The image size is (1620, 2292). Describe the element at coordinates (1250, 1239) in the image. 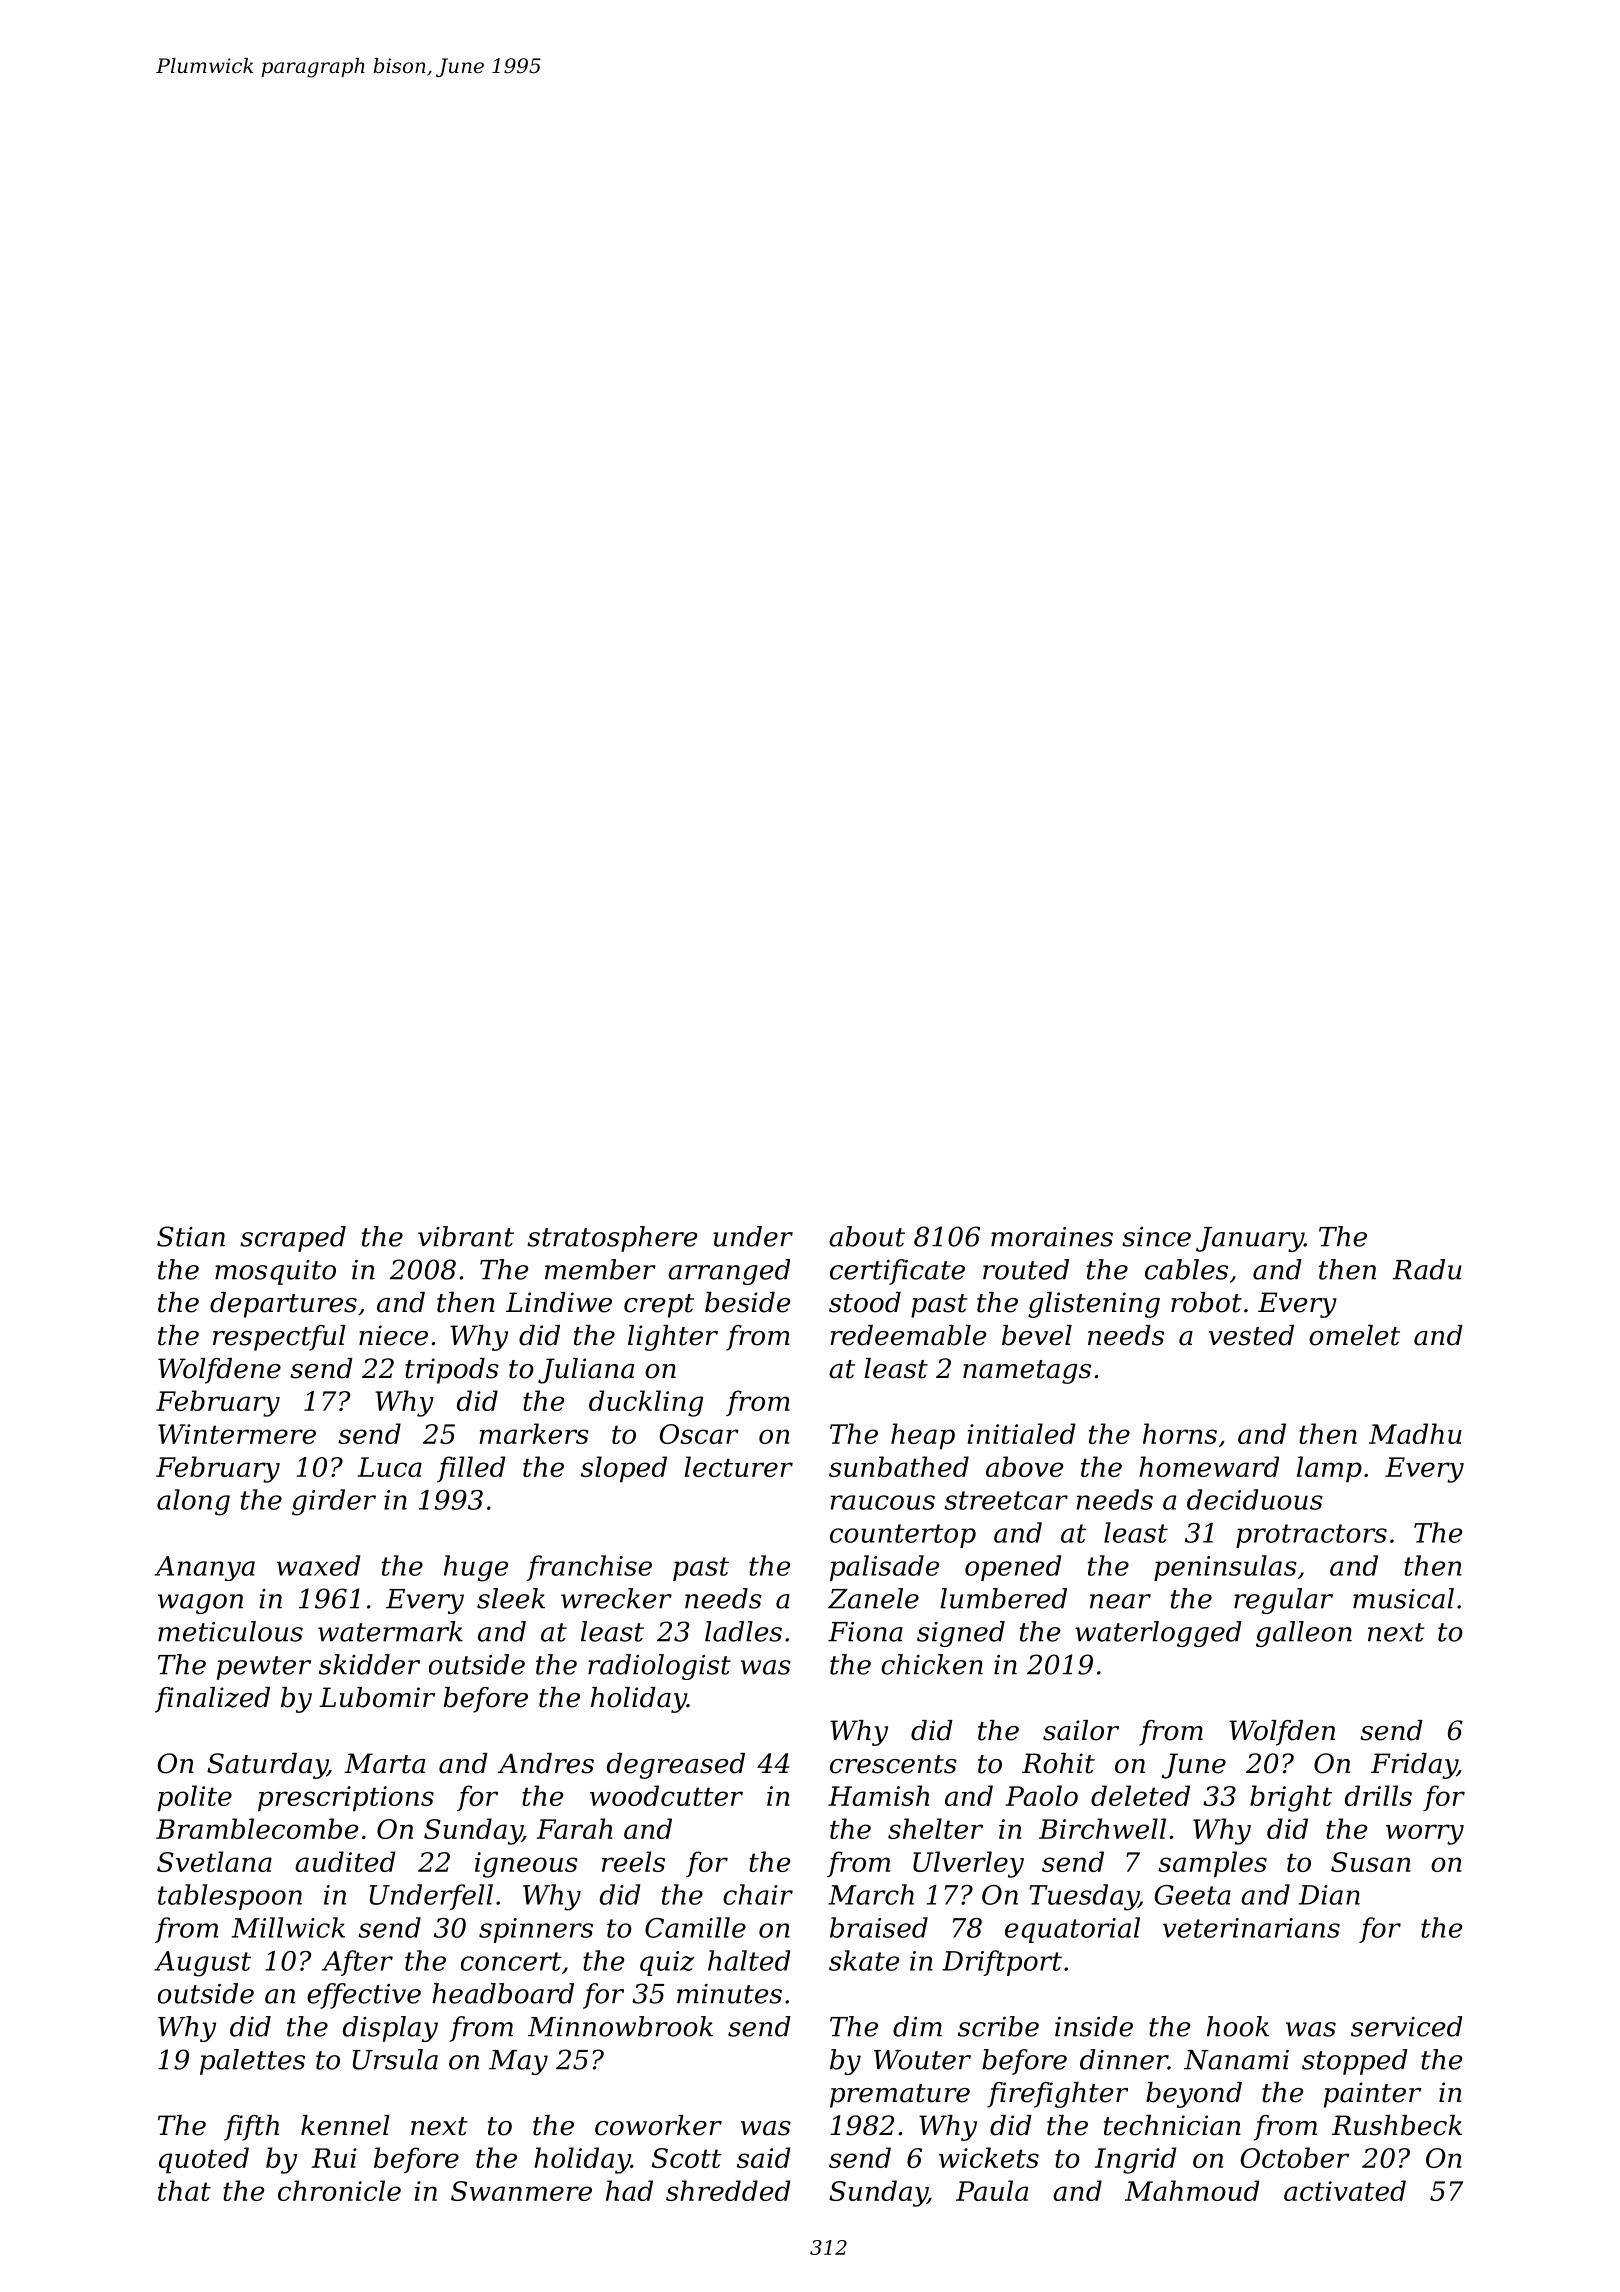

I see `January` at that location.
